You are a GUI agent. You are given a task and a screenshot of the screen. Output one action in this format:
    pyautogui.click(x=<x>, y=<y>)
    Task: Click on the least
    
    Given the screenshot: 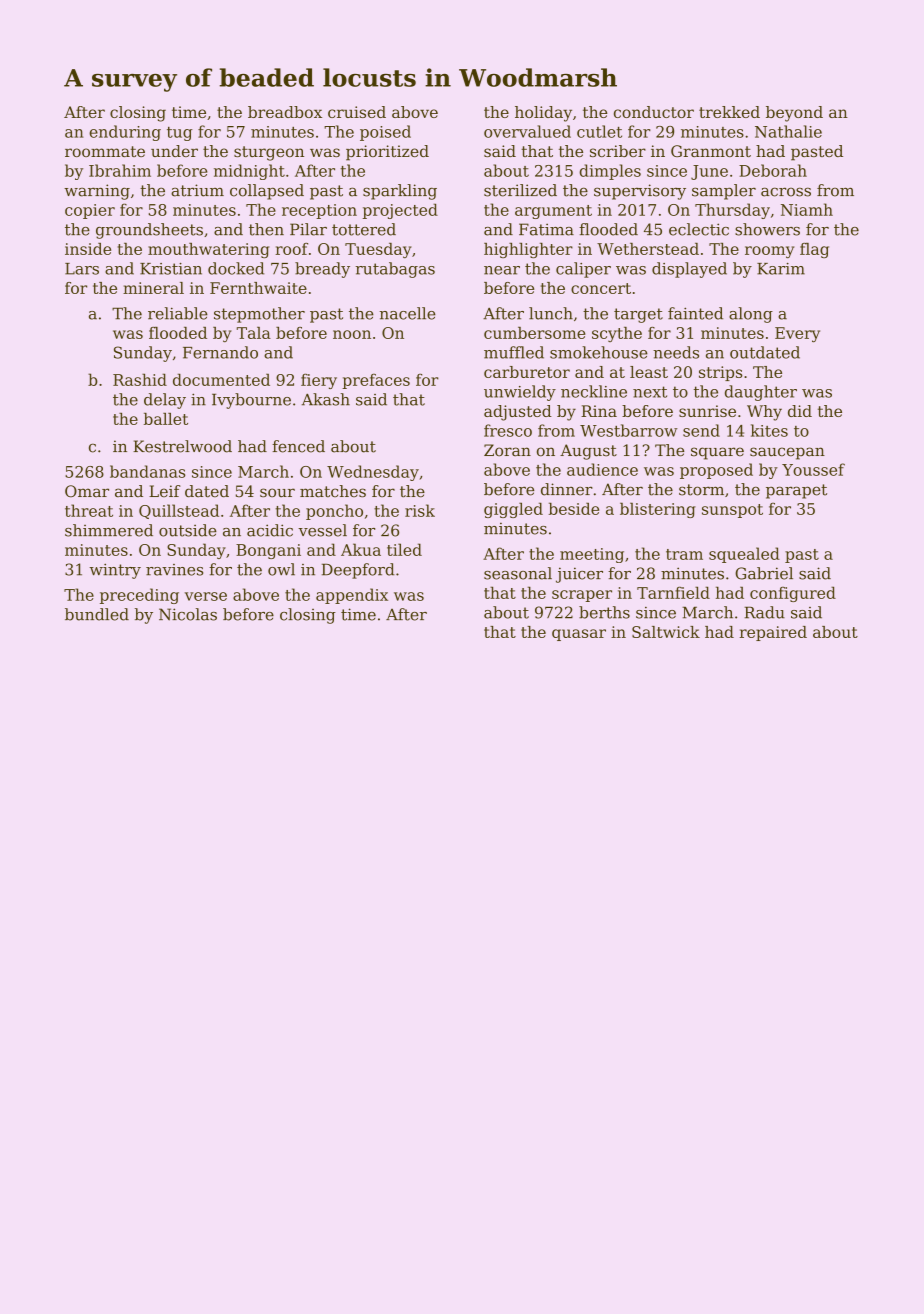 What is the action you would take?
    pyautogui.click(x=649, y=372)
